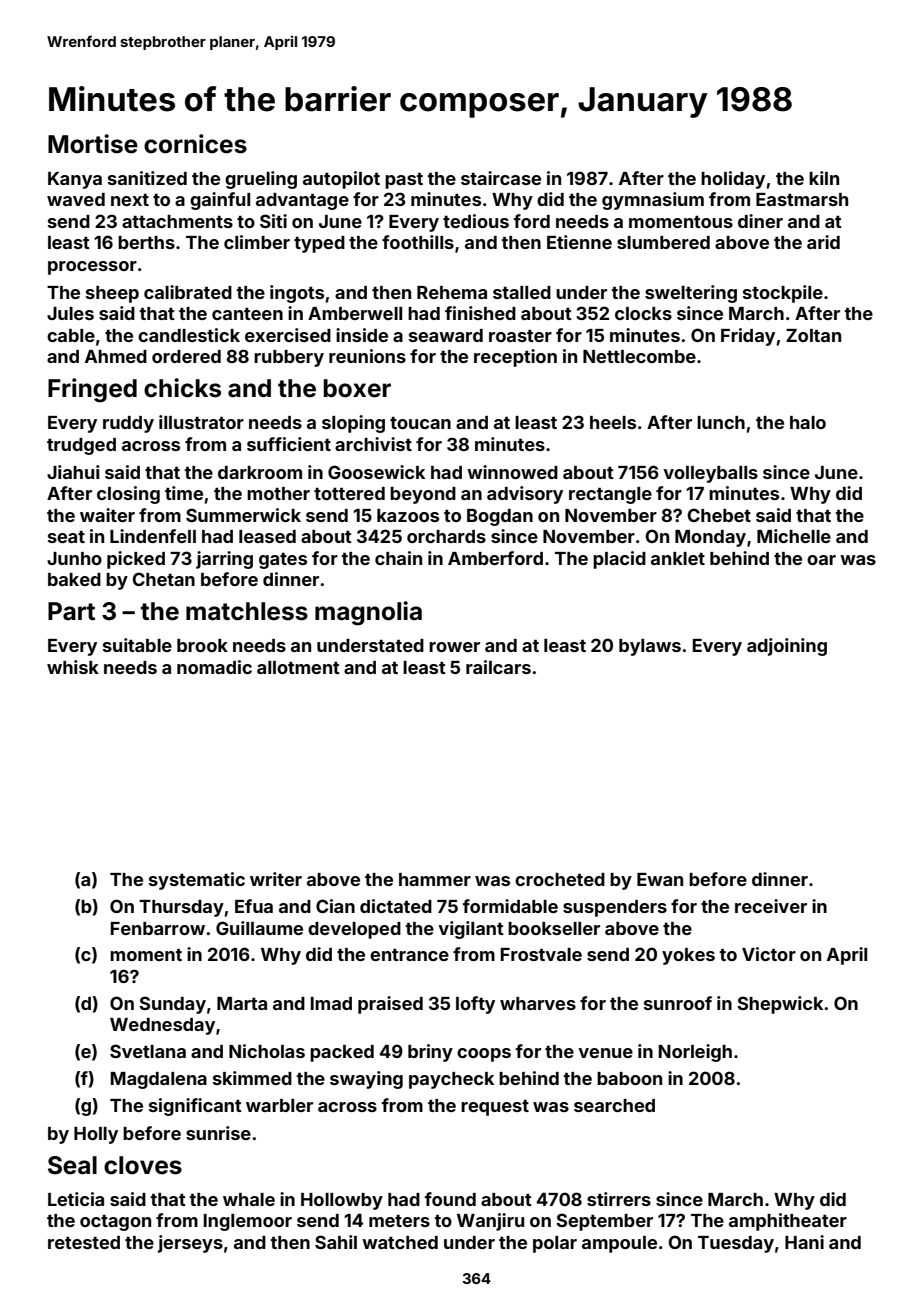 The image size is (924, 1314). Describe the element at coordinates (615, 908) in the page. I see `suspenders` at that location.
